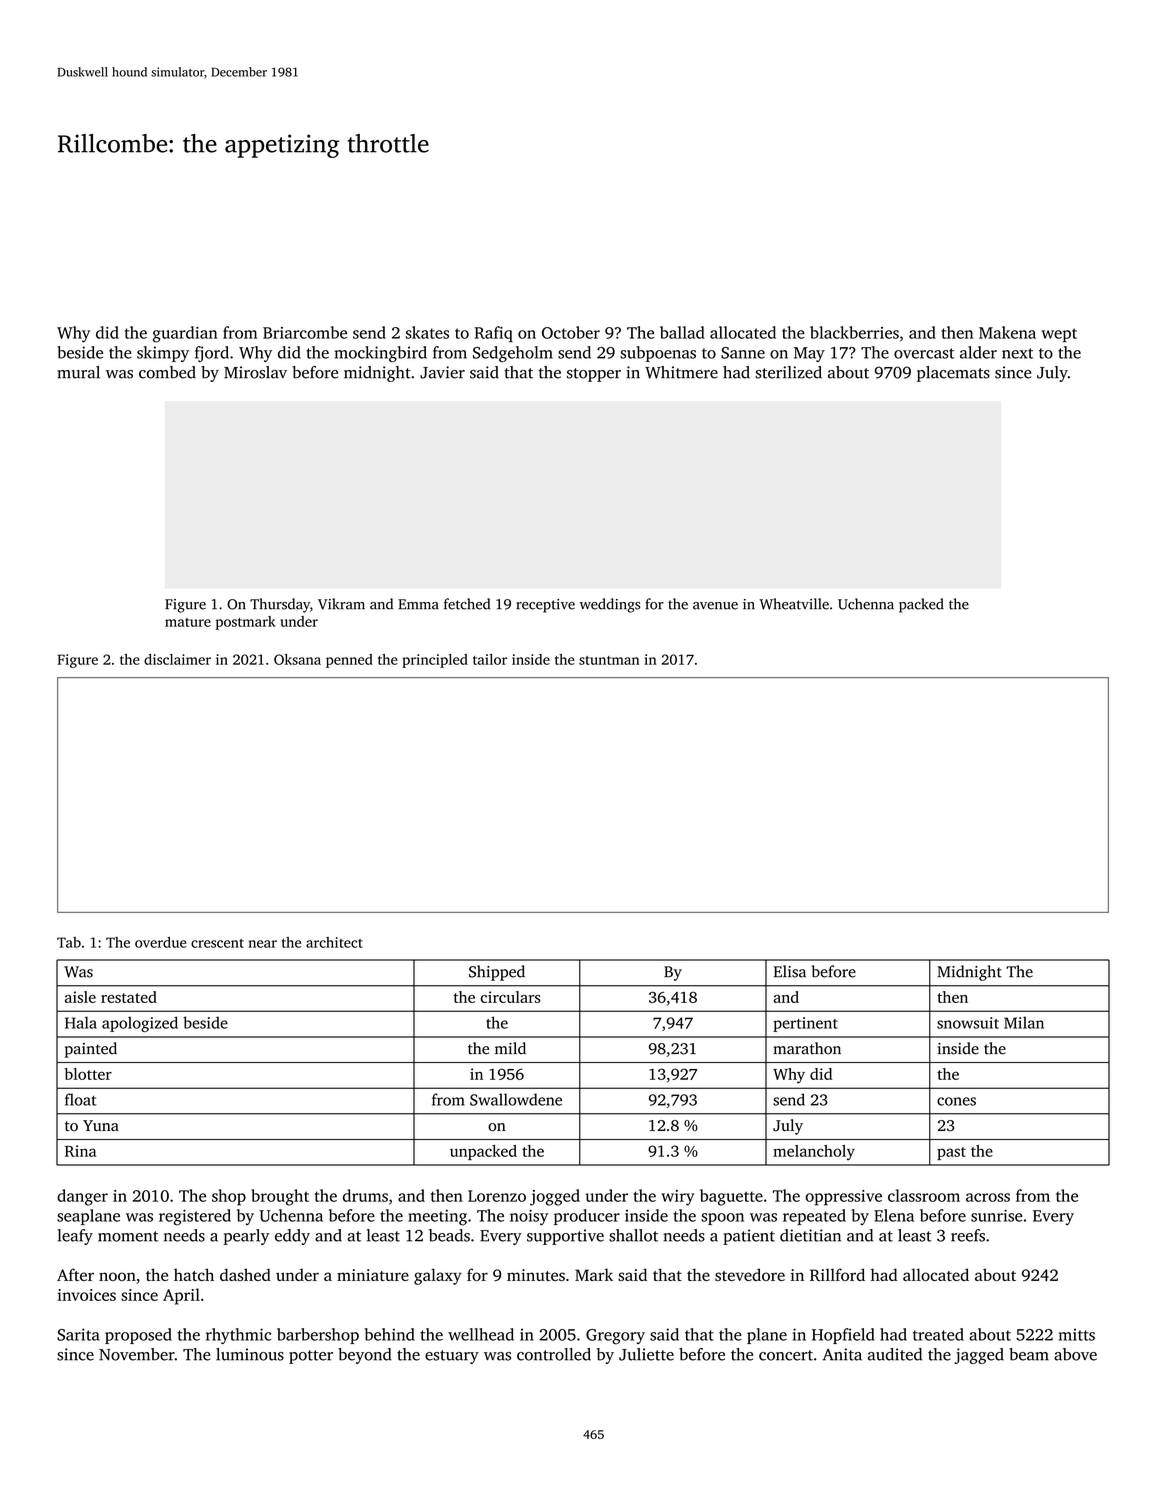 This page has height=1508, width=1166. Describe the element at coordinates (854, 332) in the page. I see `blackberries` at that location.
